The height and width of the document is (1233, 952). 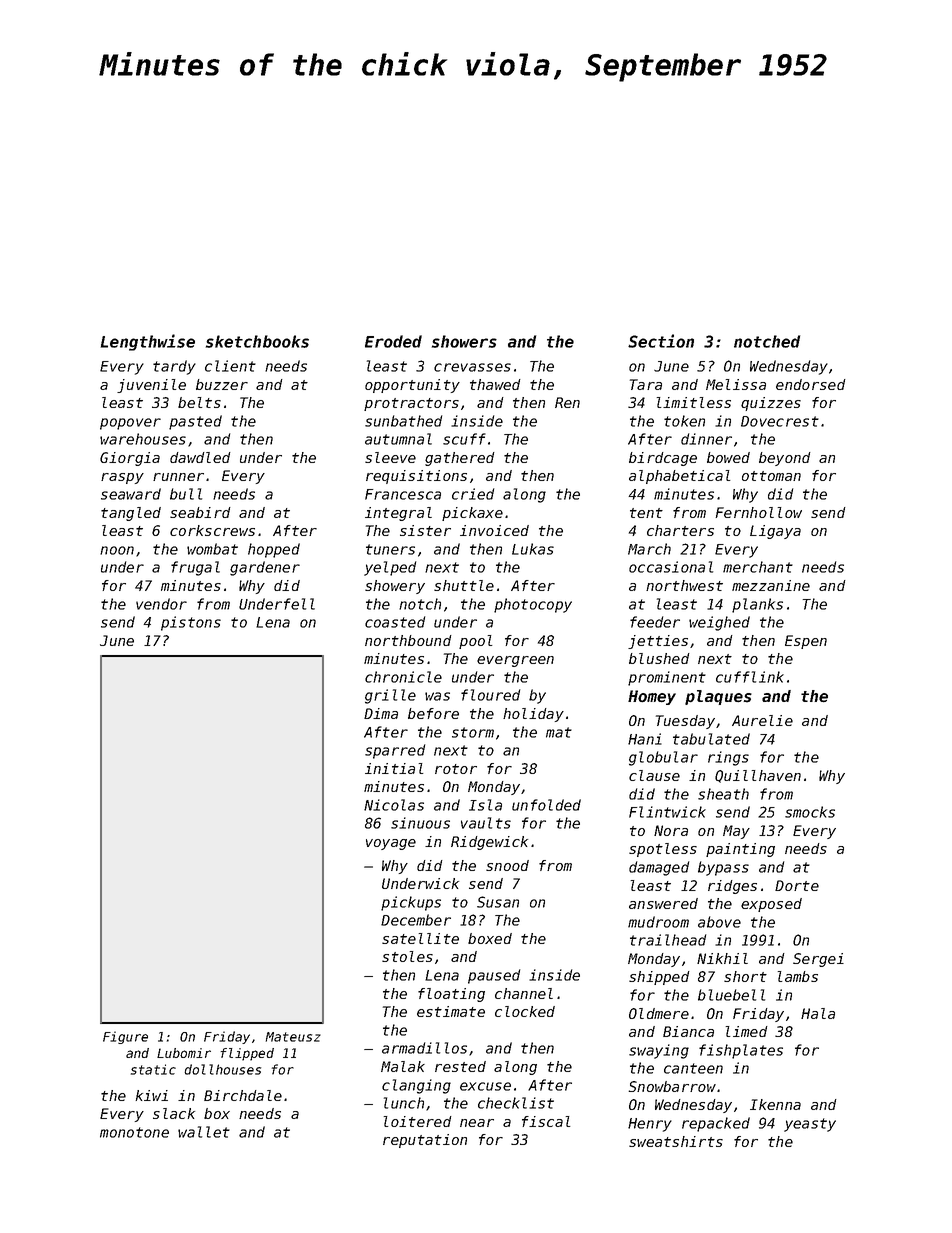 I want to click on Eroded, so click(x=393, y=341).
